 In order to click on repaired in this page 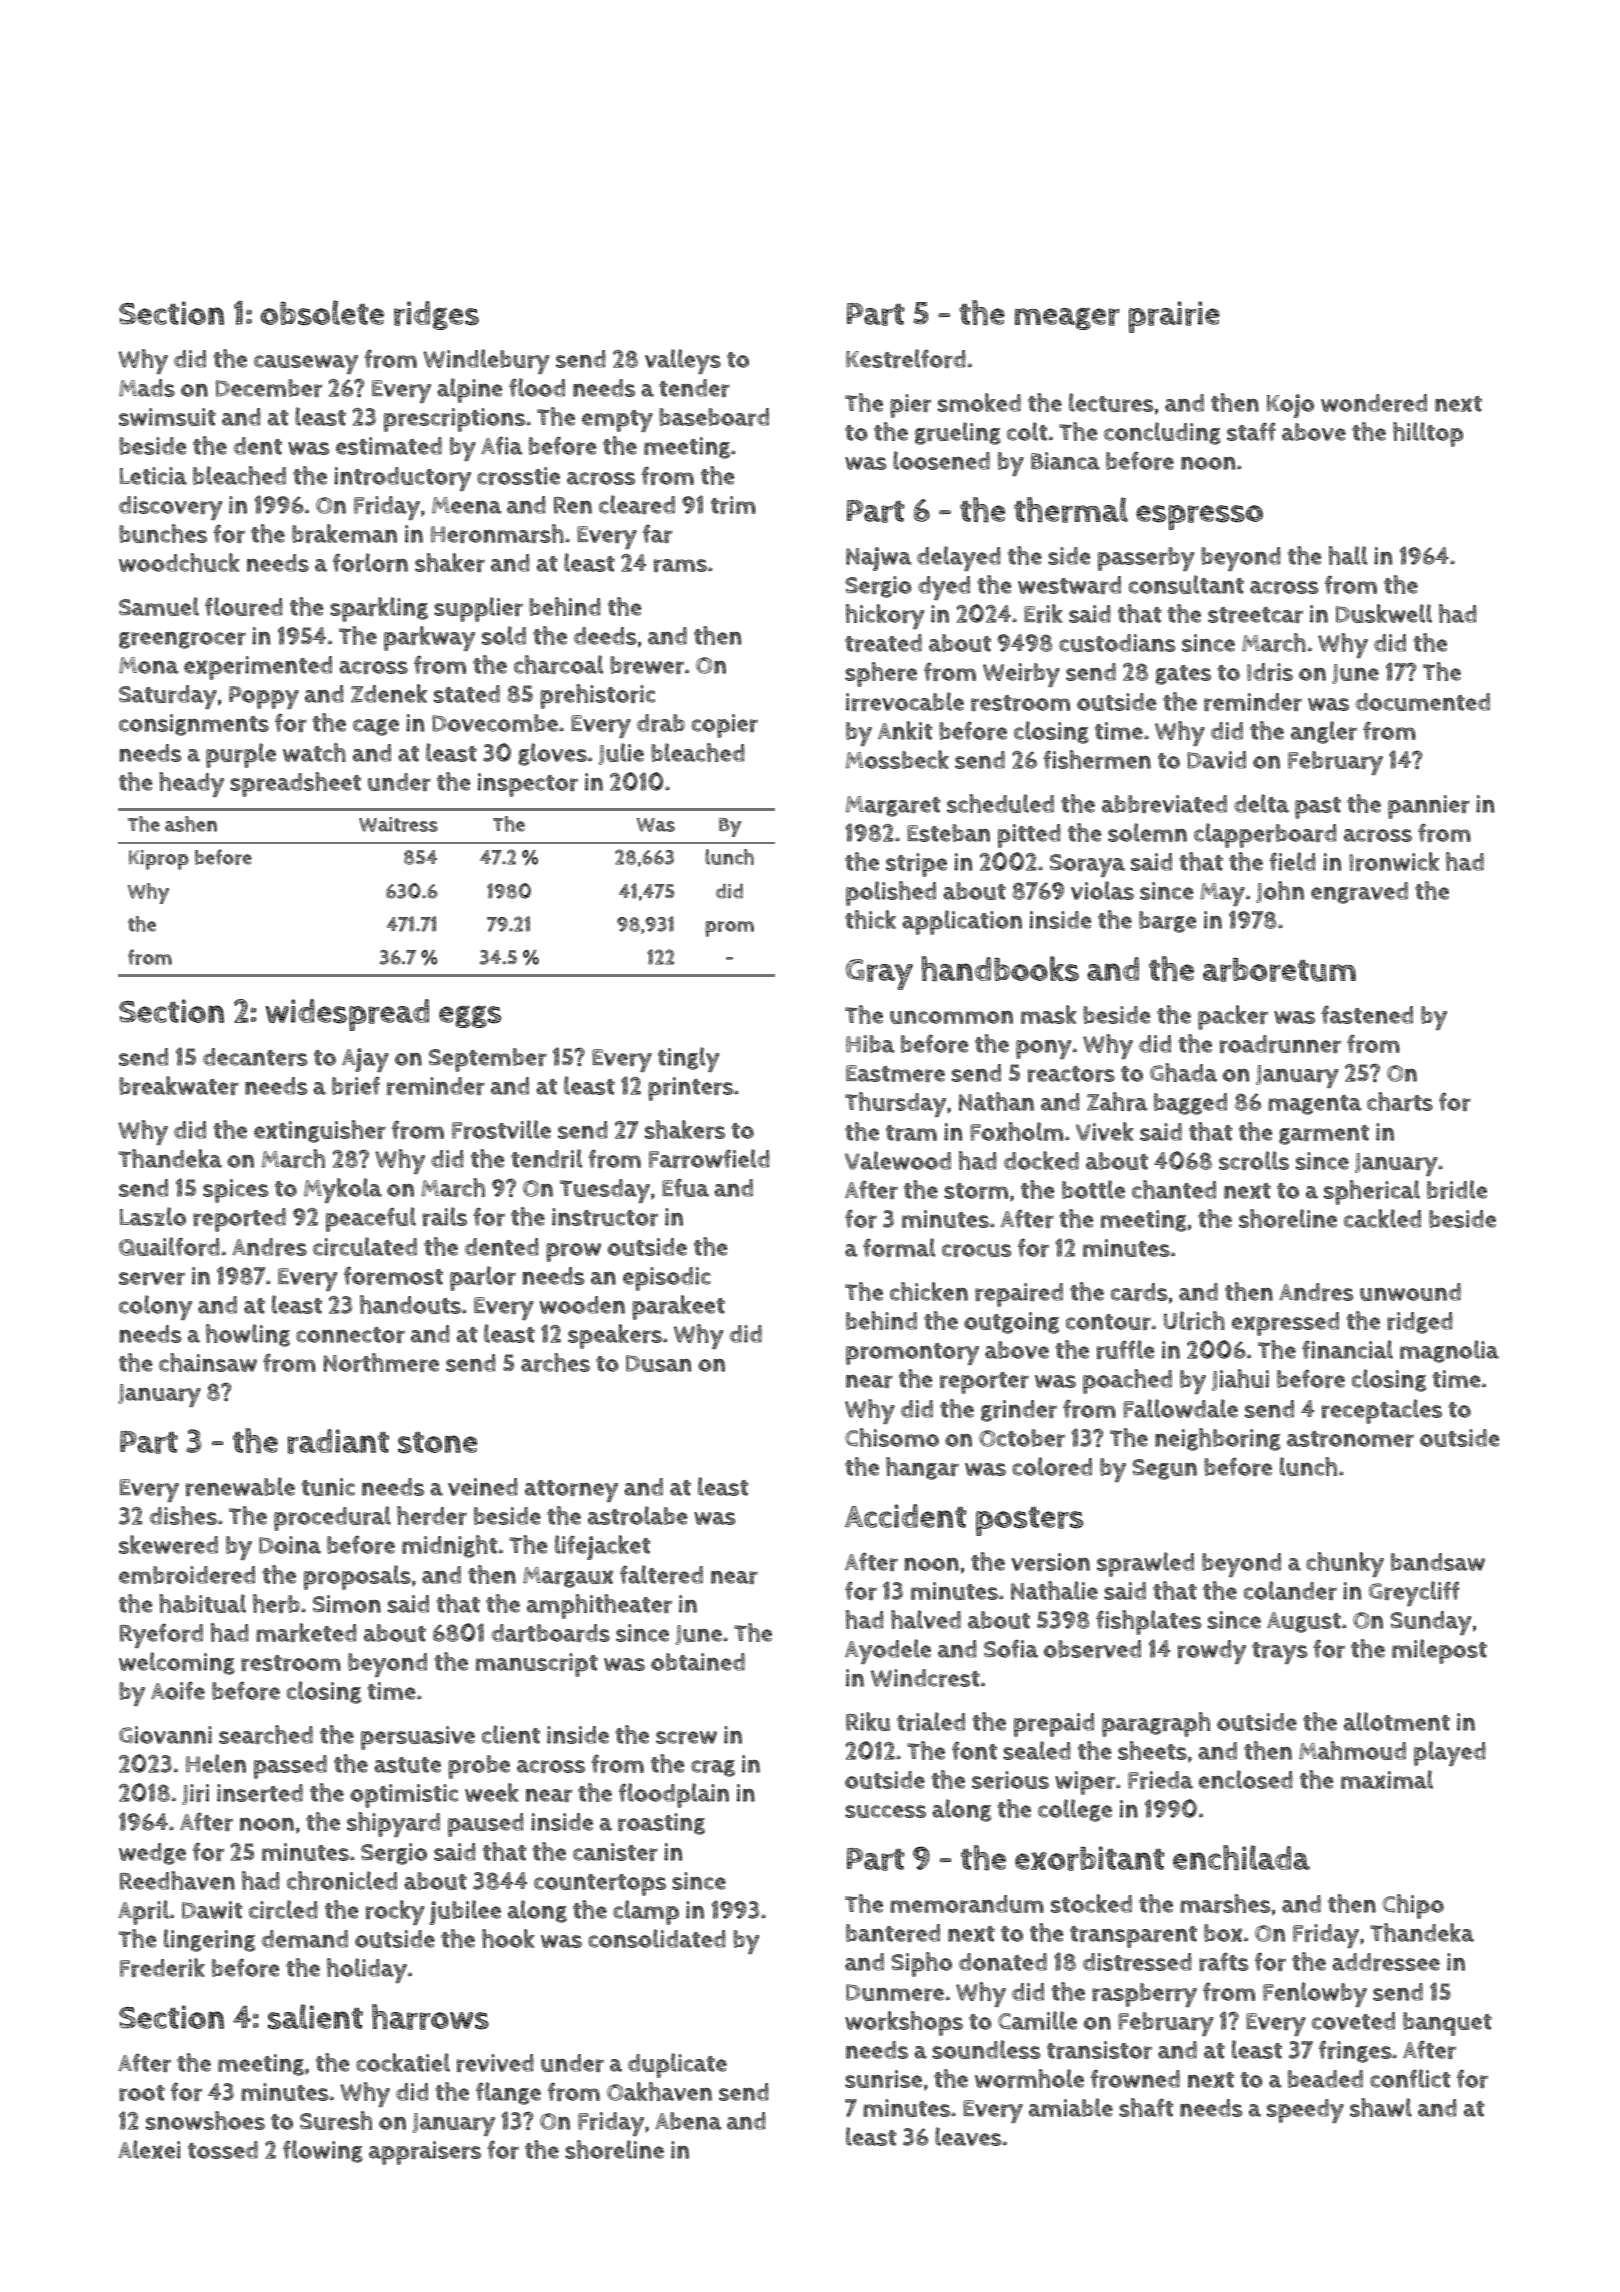, I will do `click(1019, 1295)`.
